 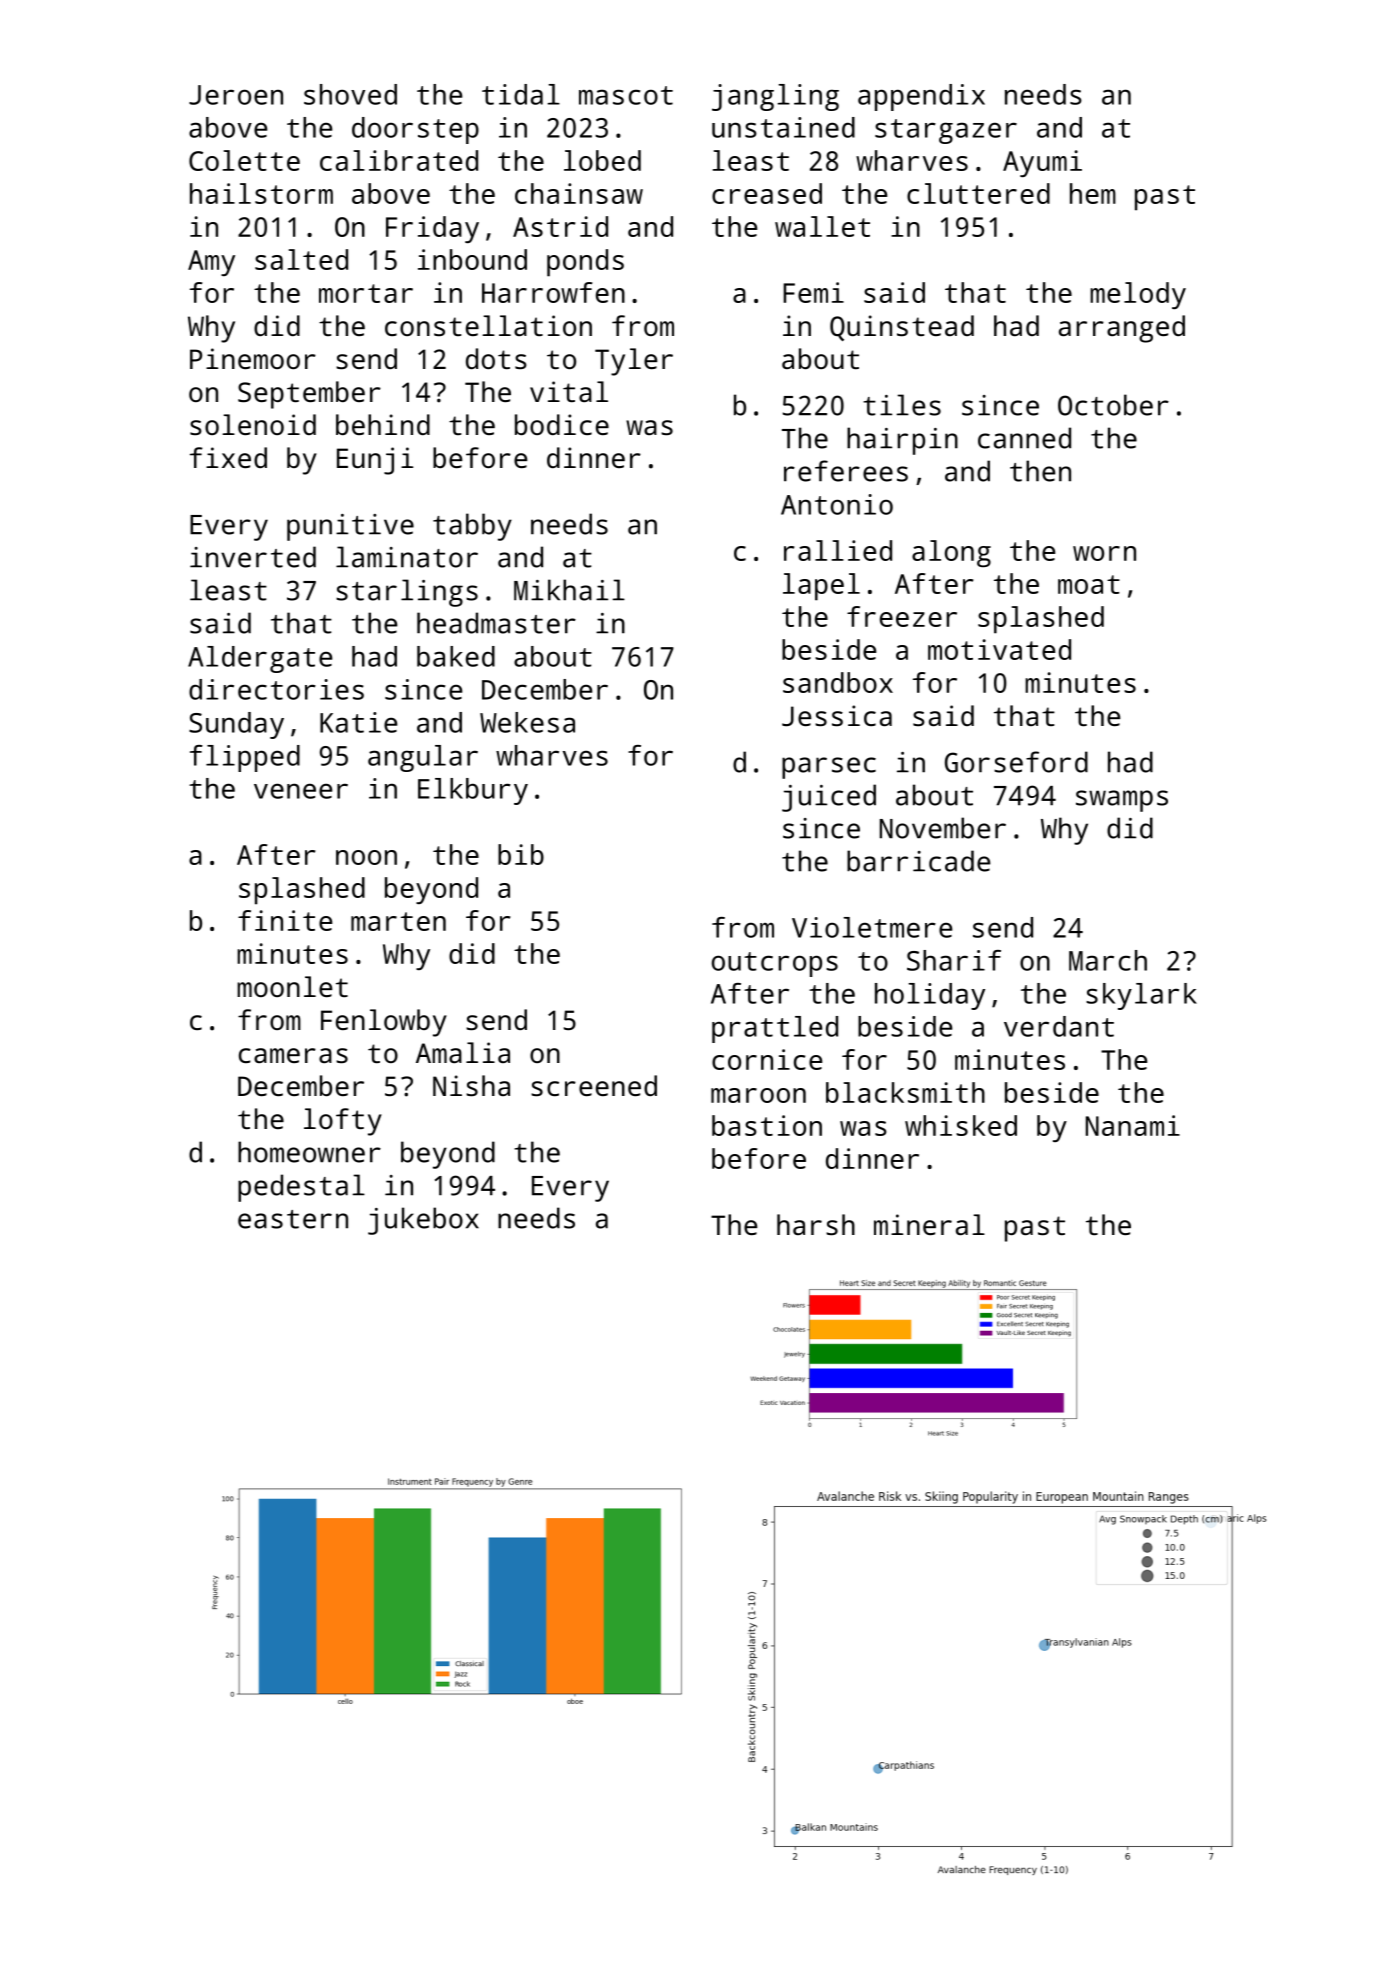 What do you see at coordinates (423, 1221) in the page?
I see `jukebox` at bounding box center [423, 1221].
